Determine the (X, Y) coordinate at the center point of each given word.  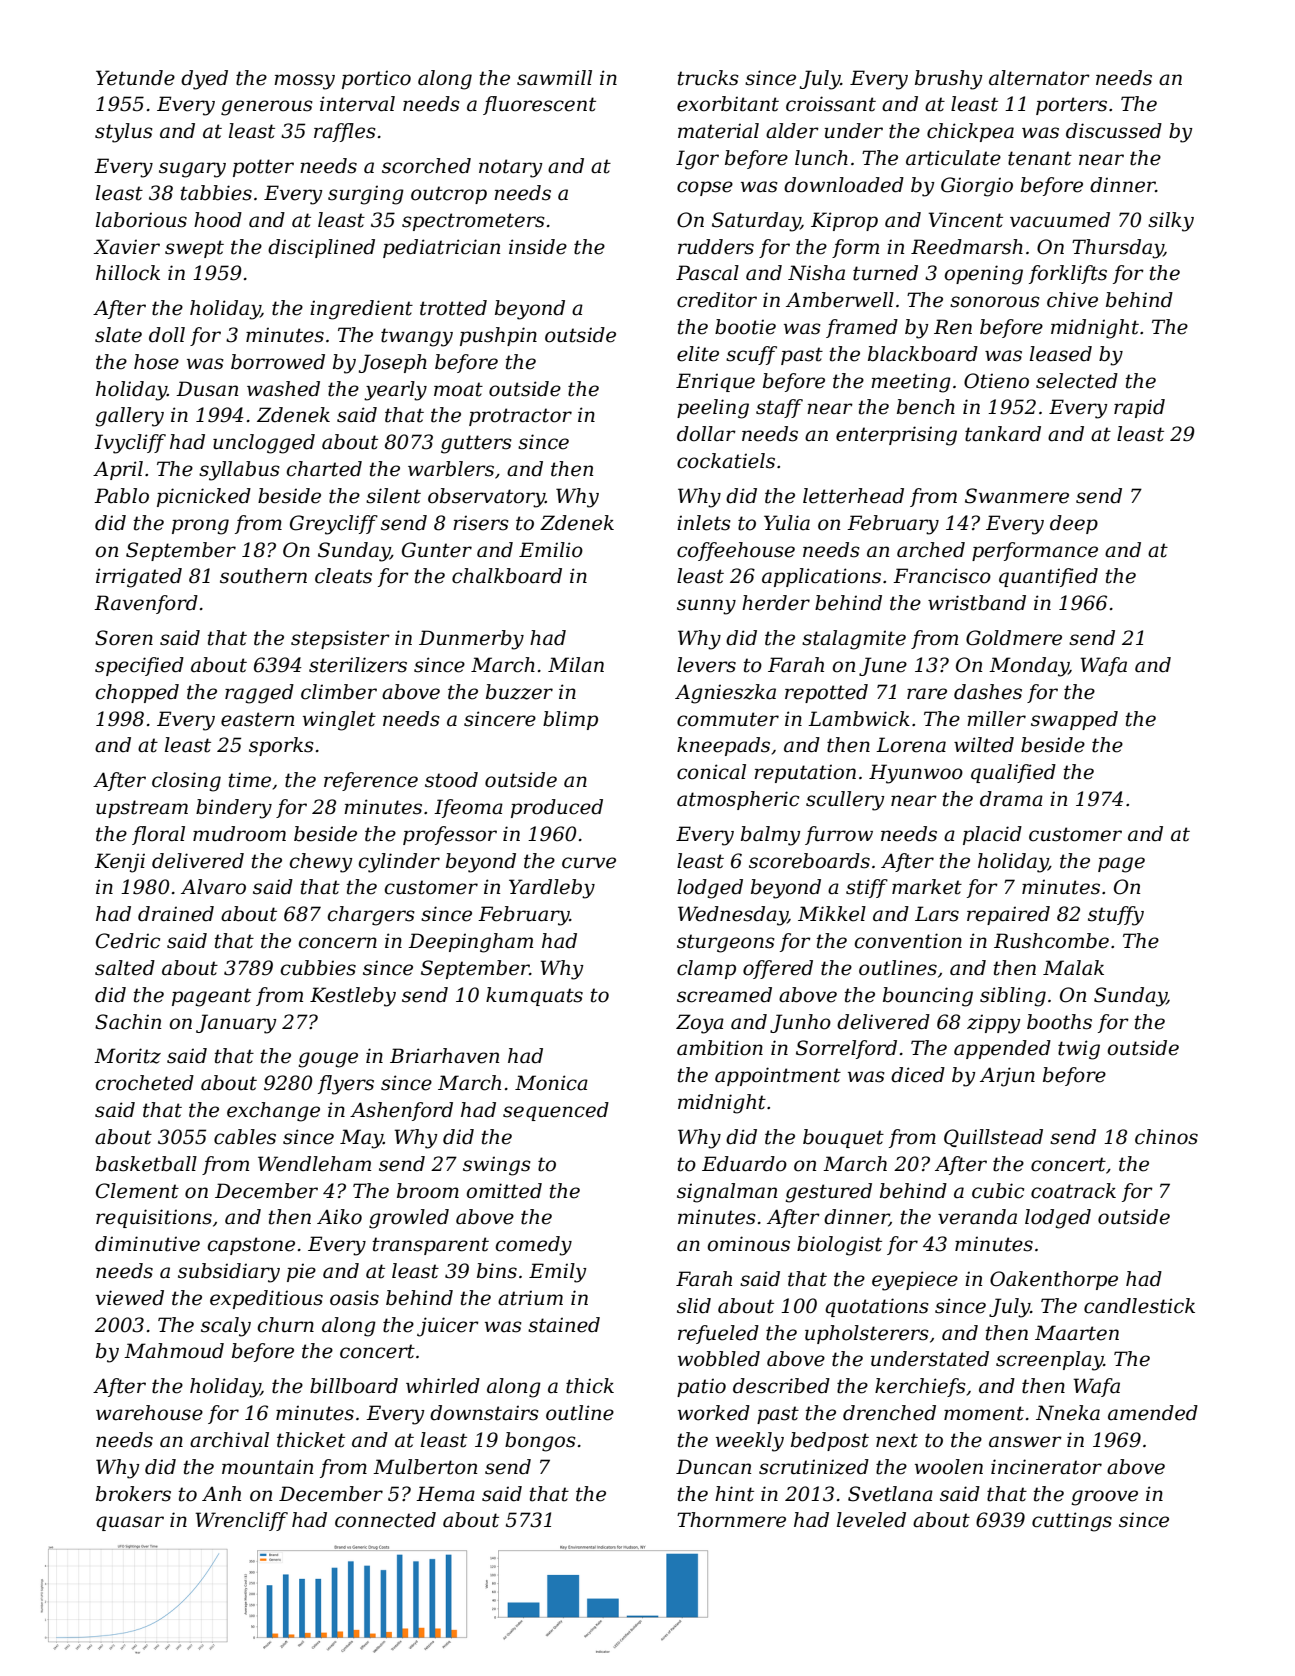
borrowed (278, 362)
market (927, 887)
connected (385, 1520)
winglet (339, 721)
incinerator (1046, 1467)
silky (1171, 222)
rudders (716, 247)
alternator (1039, 78)
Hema (445, 1494)
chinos (1166, 1137)
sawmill (554, 78)
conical (711, 772)
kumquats (534, 996)
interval (357, 104)
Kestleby (353, 997)
